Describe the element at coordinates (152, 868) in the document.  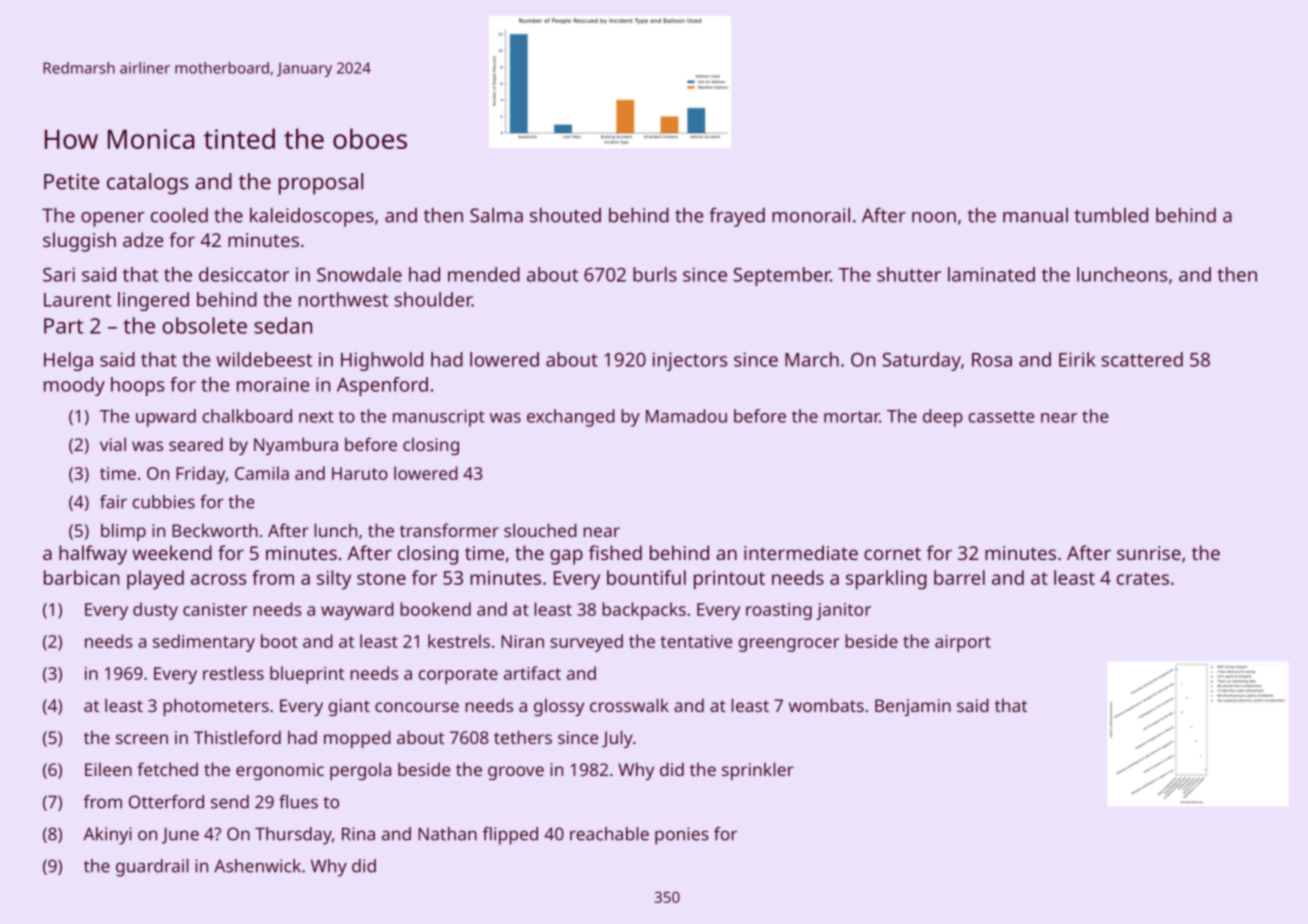
I see `guardrail` at that location.
